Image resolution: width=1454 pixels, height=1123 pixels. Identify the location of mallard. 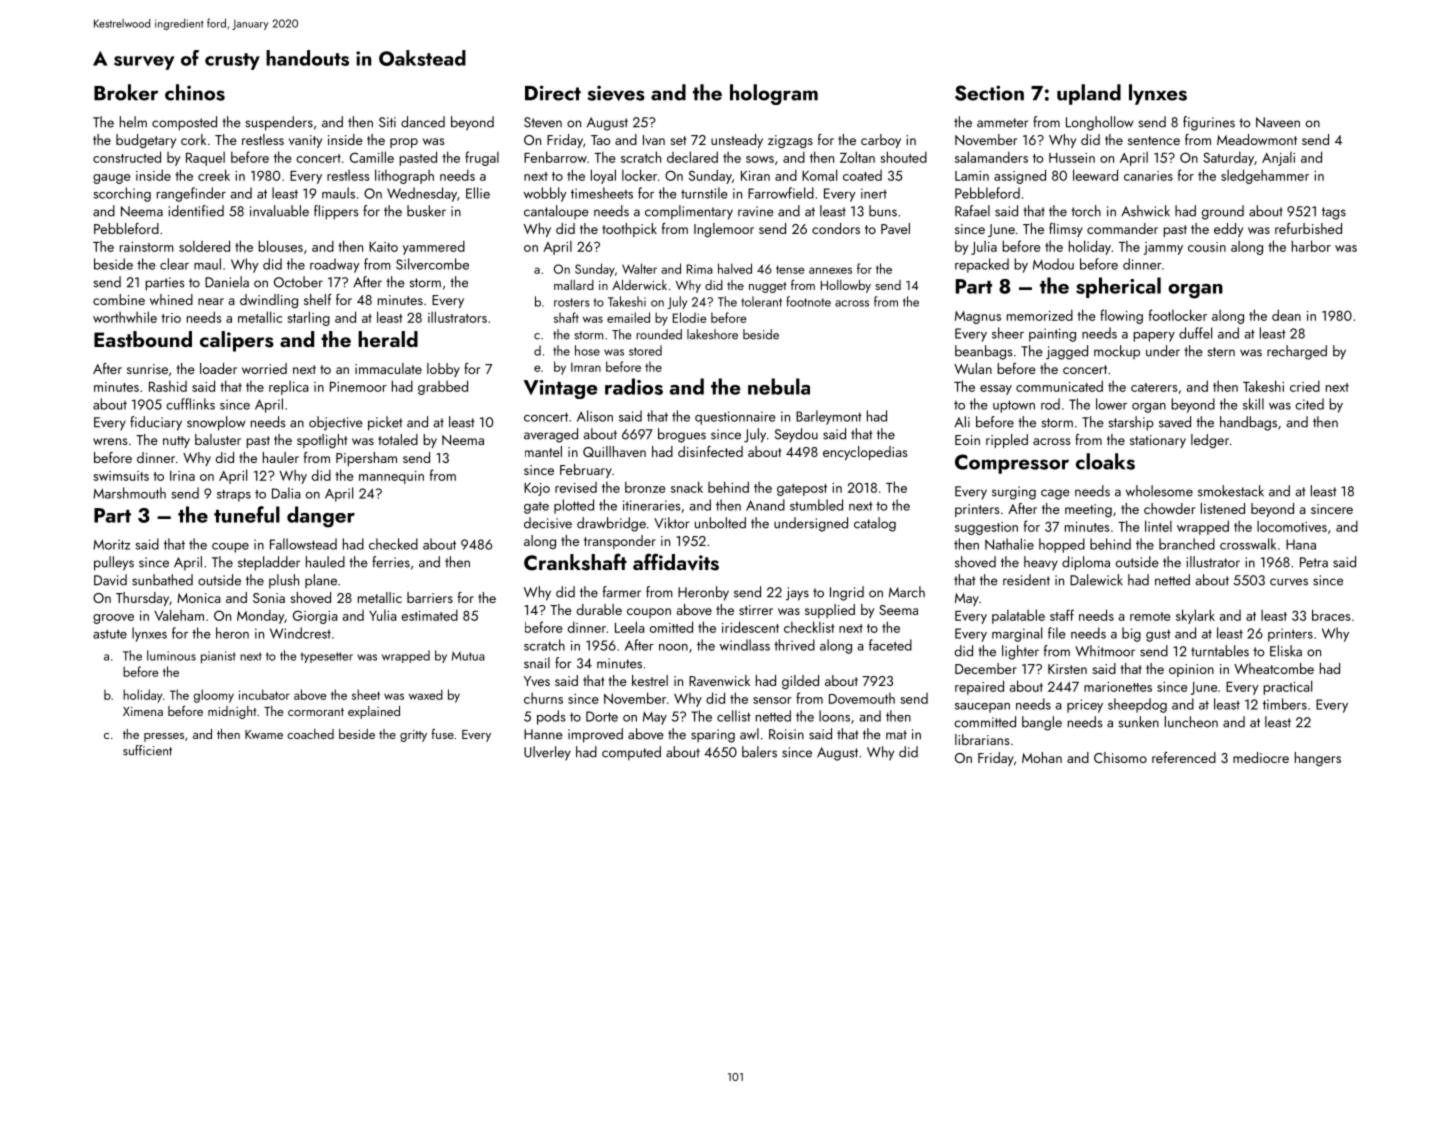
(574, 285).
